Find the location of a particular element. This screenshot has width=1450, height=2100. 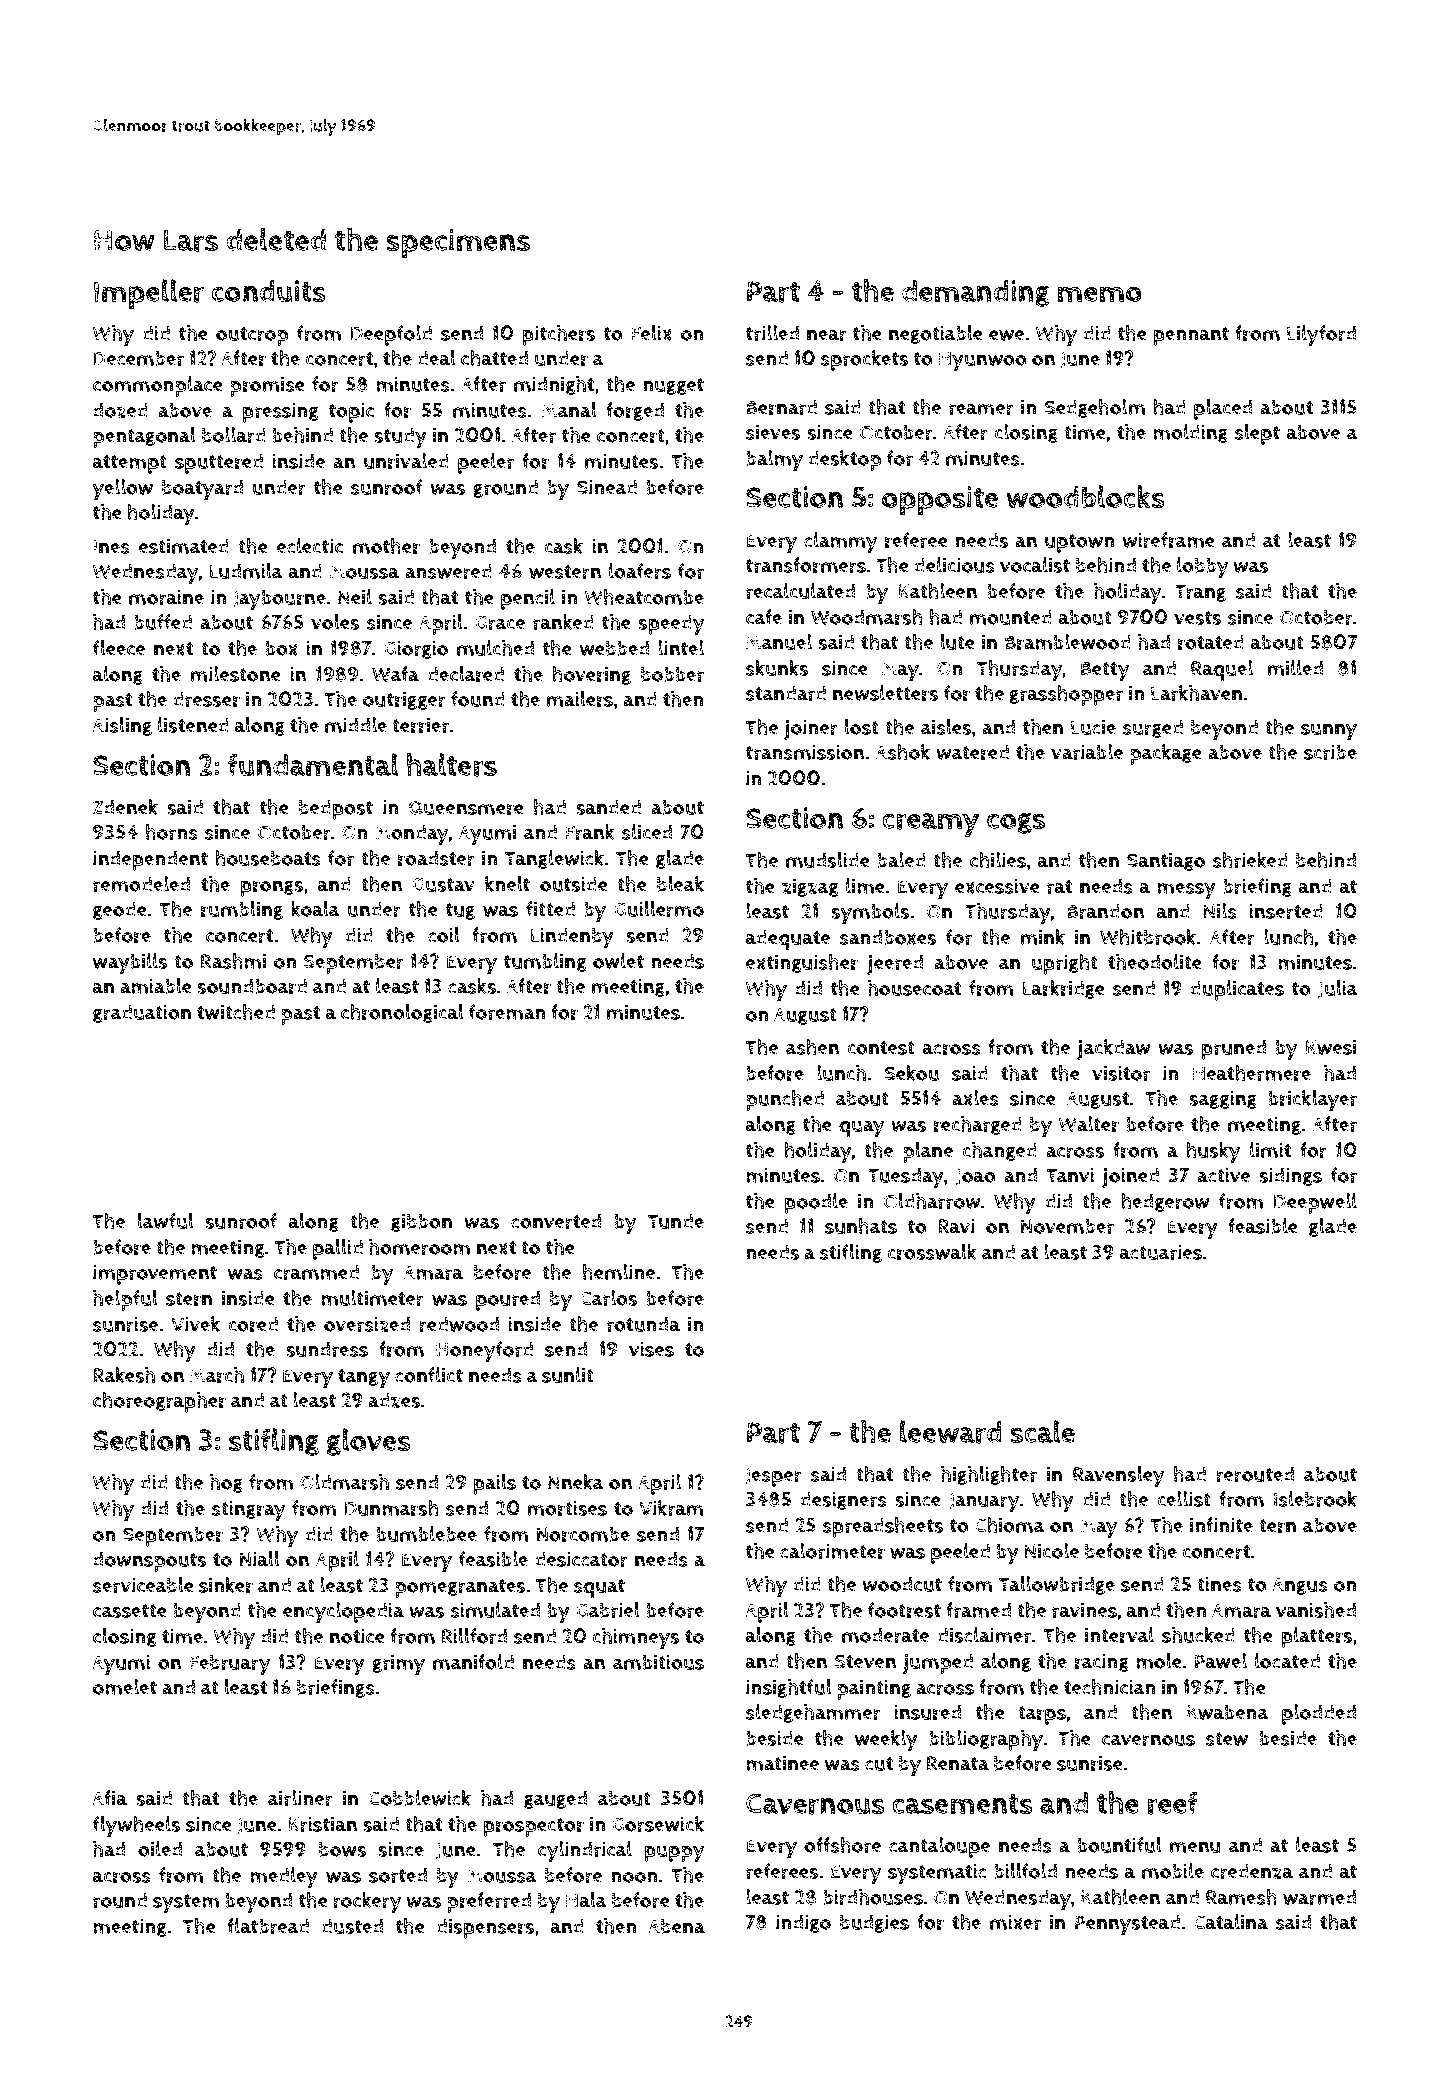

near is located at coordinates (827, 335).
